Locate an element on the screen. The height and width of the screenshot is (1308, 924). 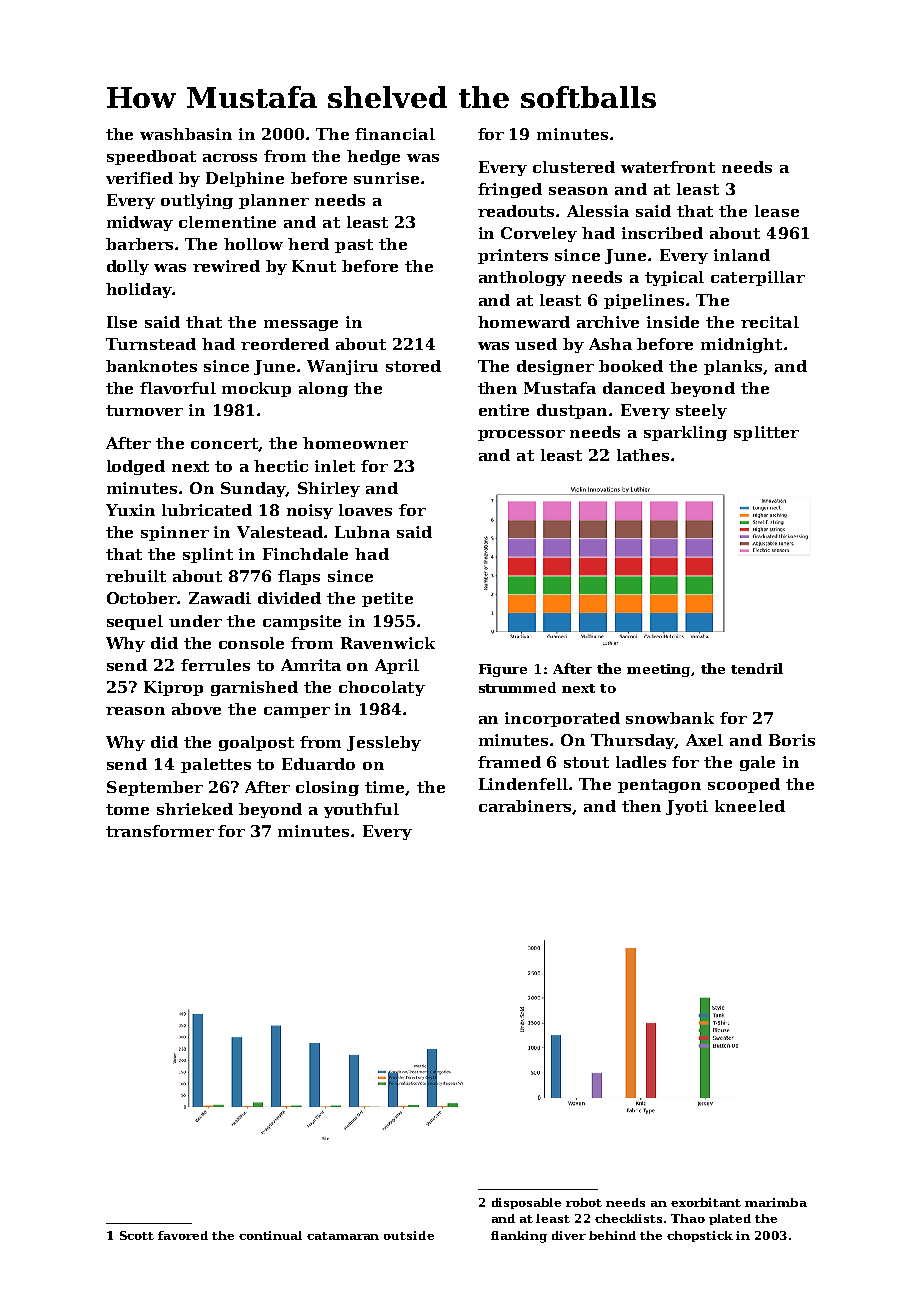
verified is located at coordinates (139, 178).
